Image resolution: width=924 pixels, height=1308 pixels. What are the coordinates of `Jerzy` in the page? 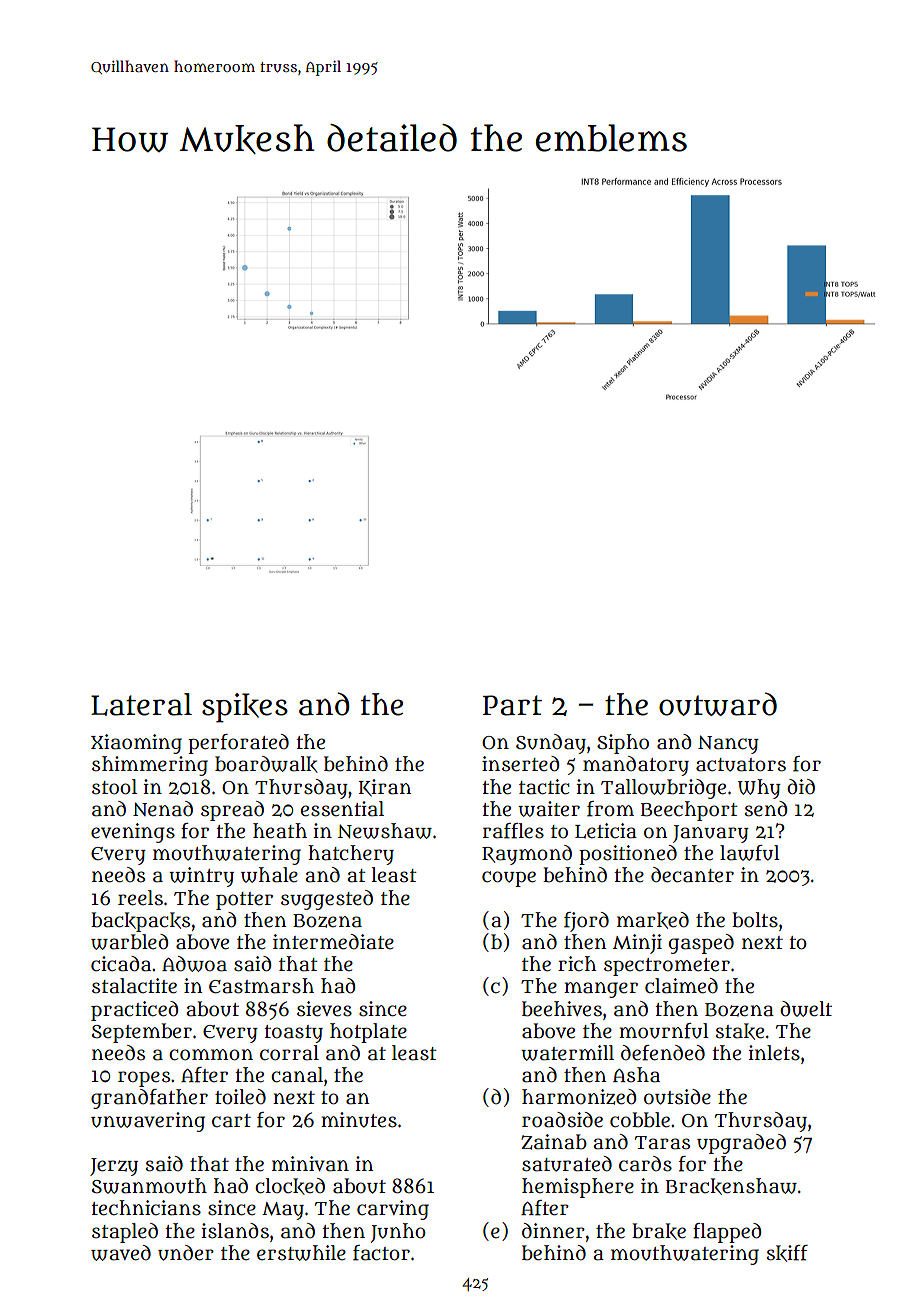 It's located at (114, 1167).
